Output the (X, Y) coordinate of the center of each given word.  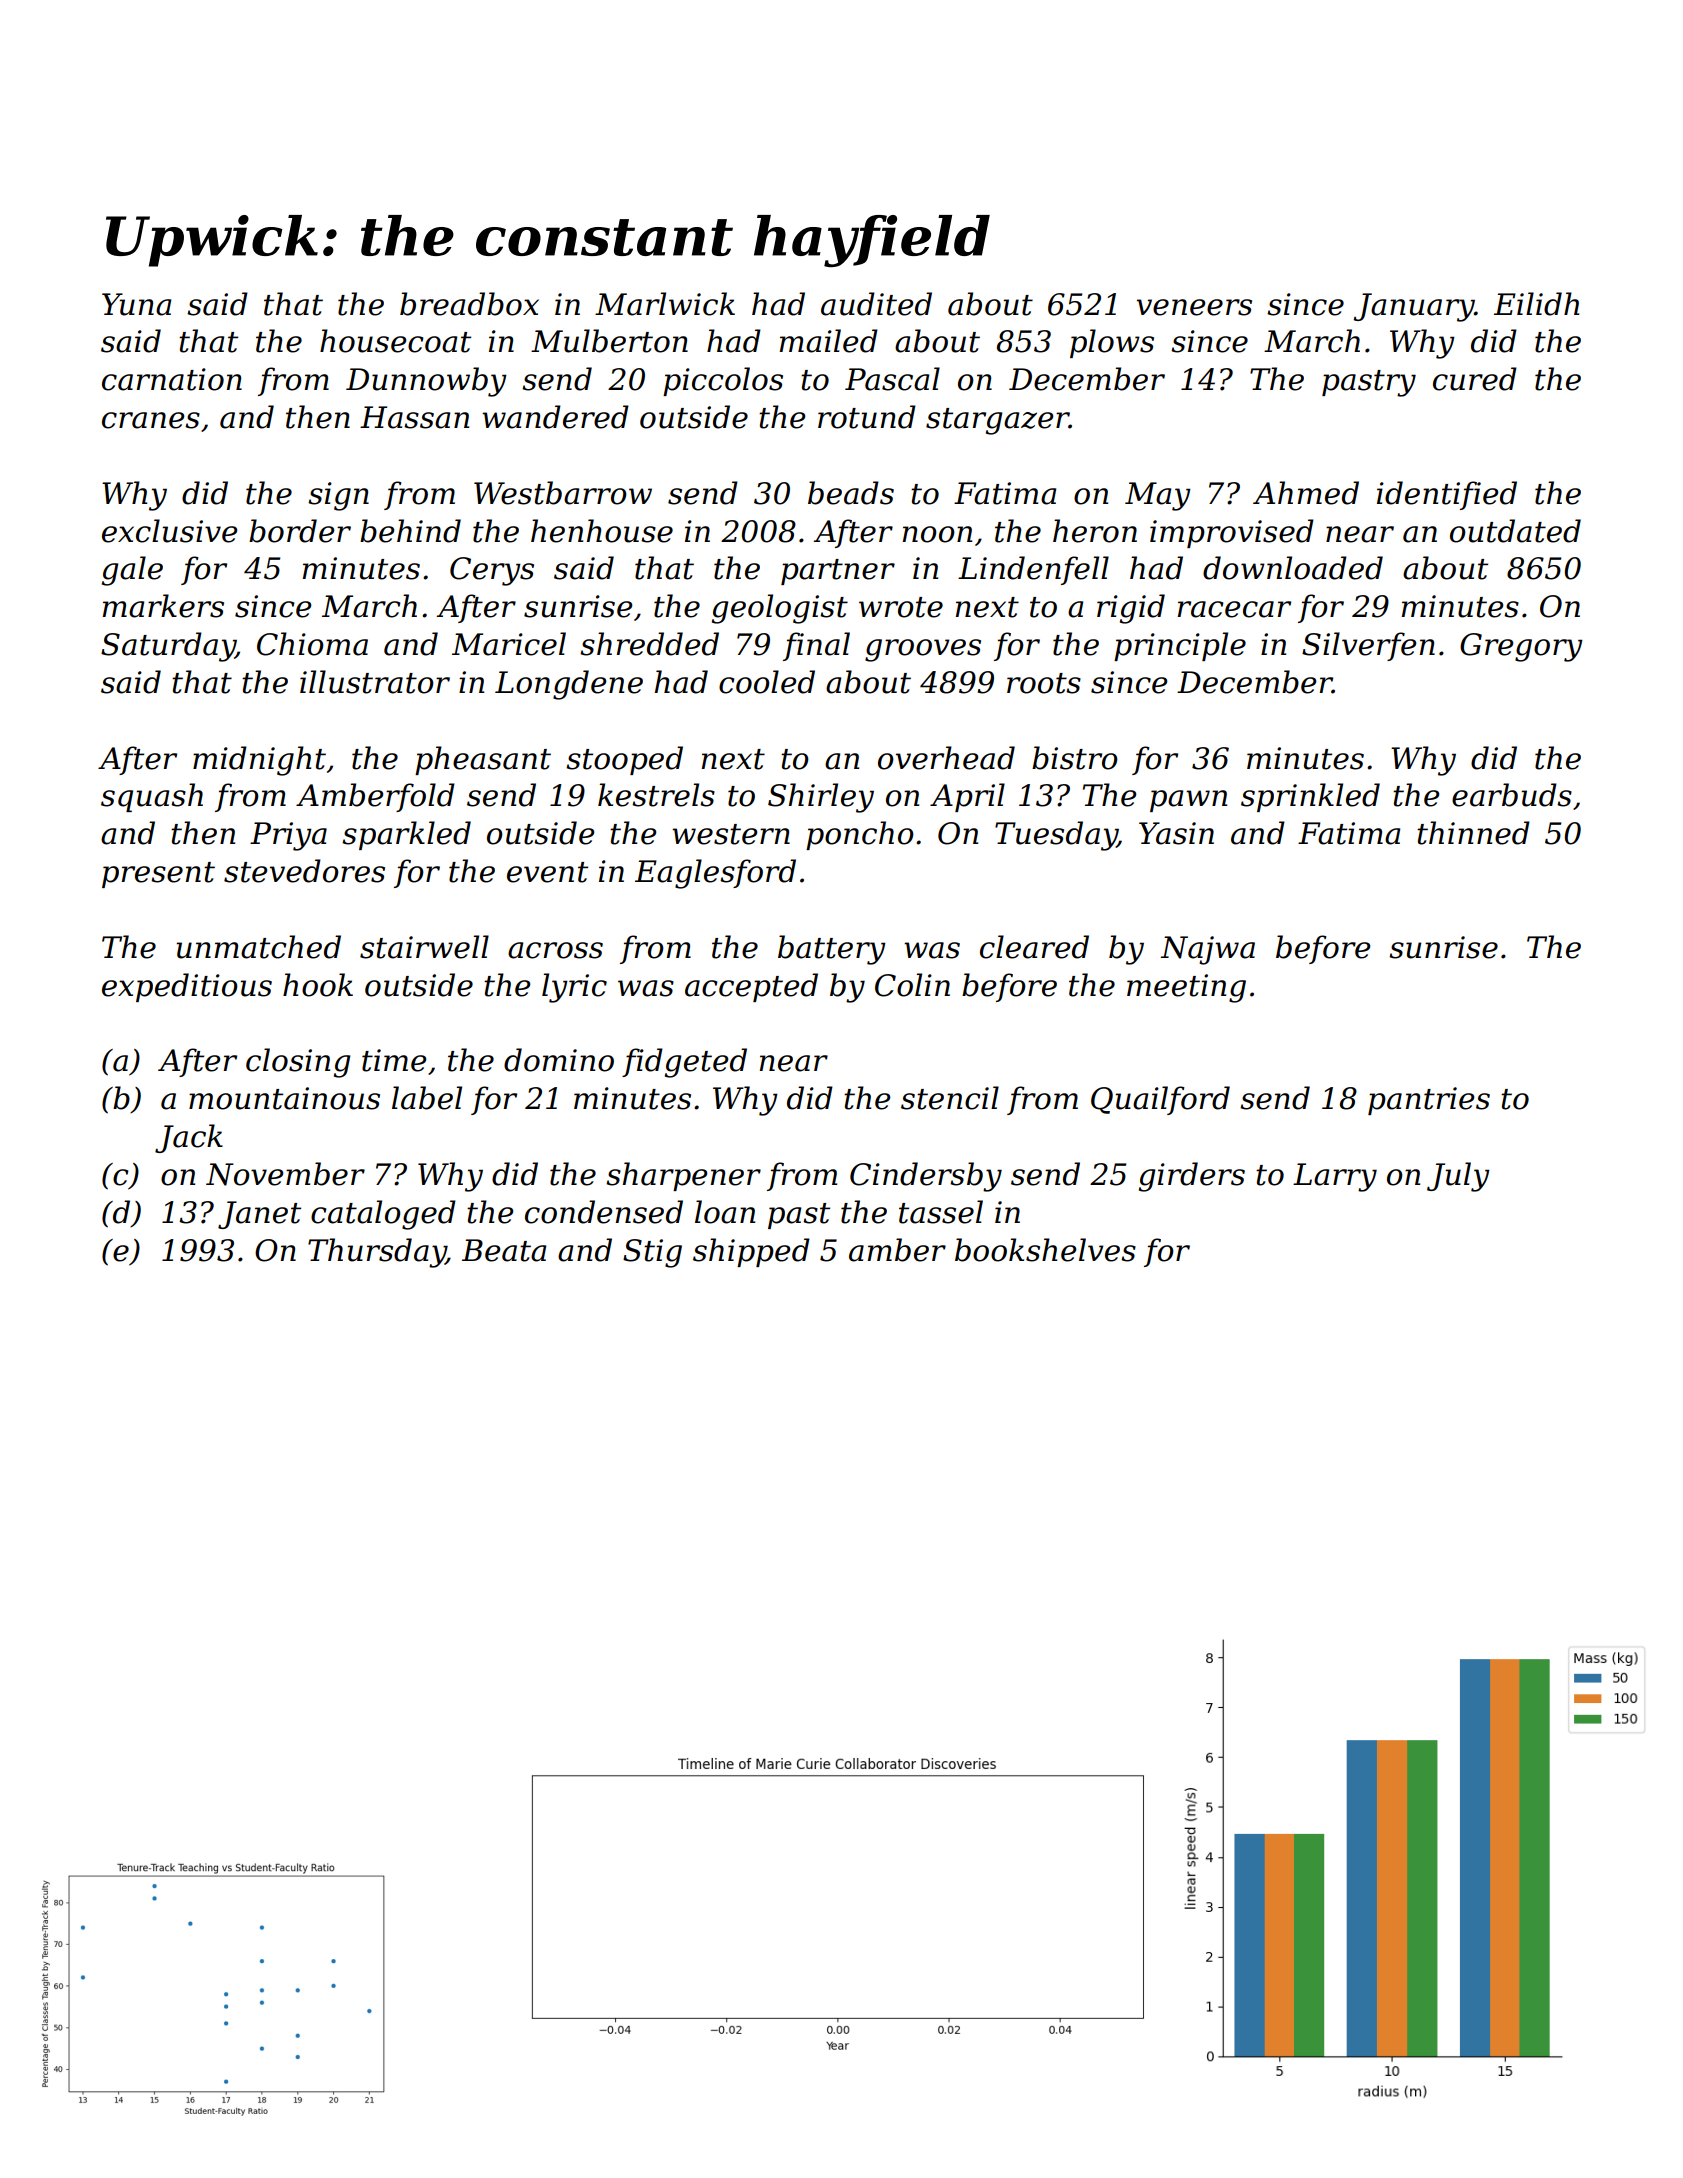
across (555, 950)
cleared (1034, 947)
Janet (259, 1215)
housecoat (395, 341)
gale (132, 571)
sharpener (683, 1176)
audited (876, 304)
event (547, 872)
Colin (912, 985)
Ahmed (1306, 493)
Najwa (1207, 950)
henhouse (602, 531)
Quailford (1160, 1100)
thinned (1473, 833)
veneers (1194, 307)
